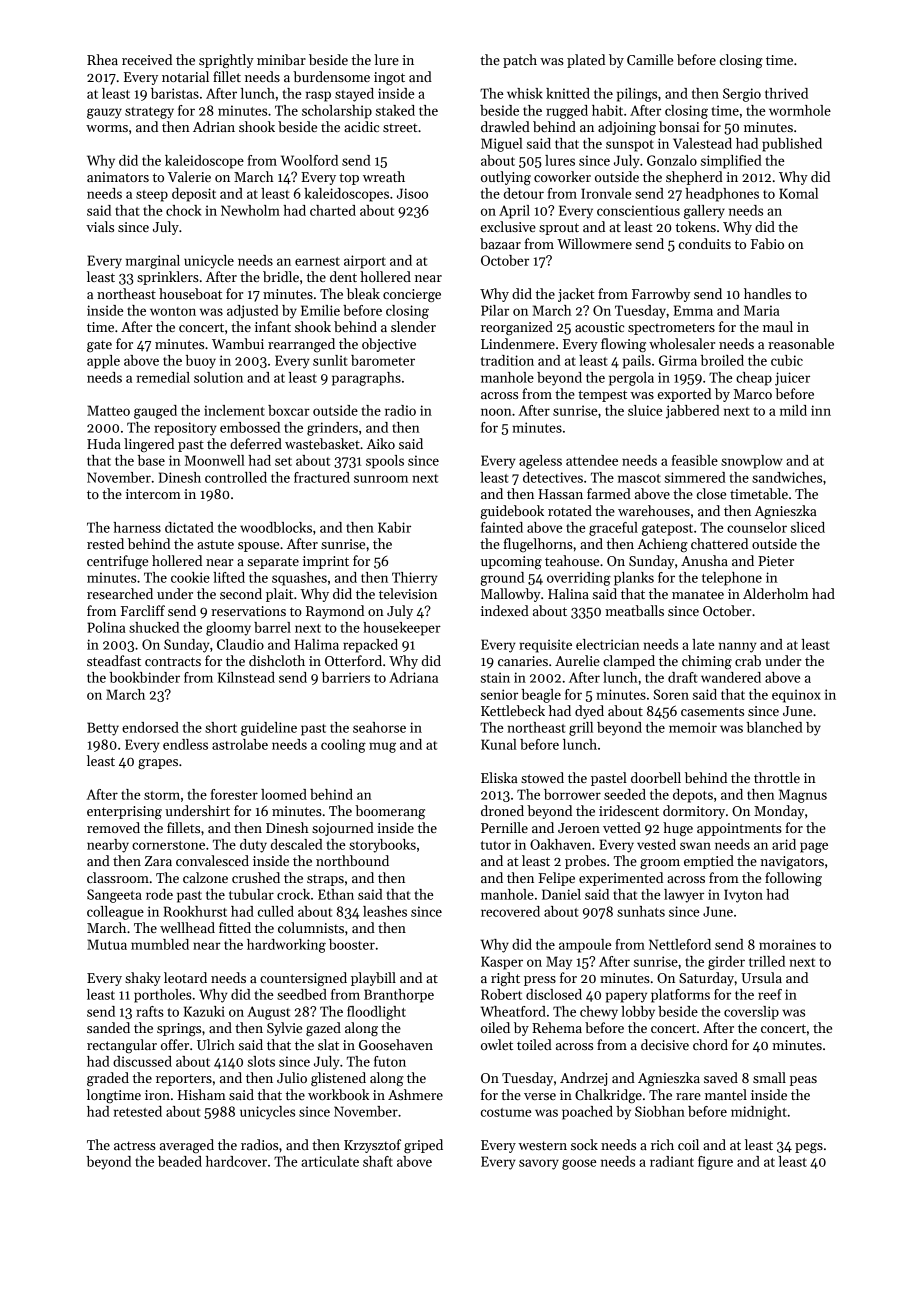 The image size is (924, 1314). Describe the element at coordinates (726, 963) in the page. I see `girder` at that location.
